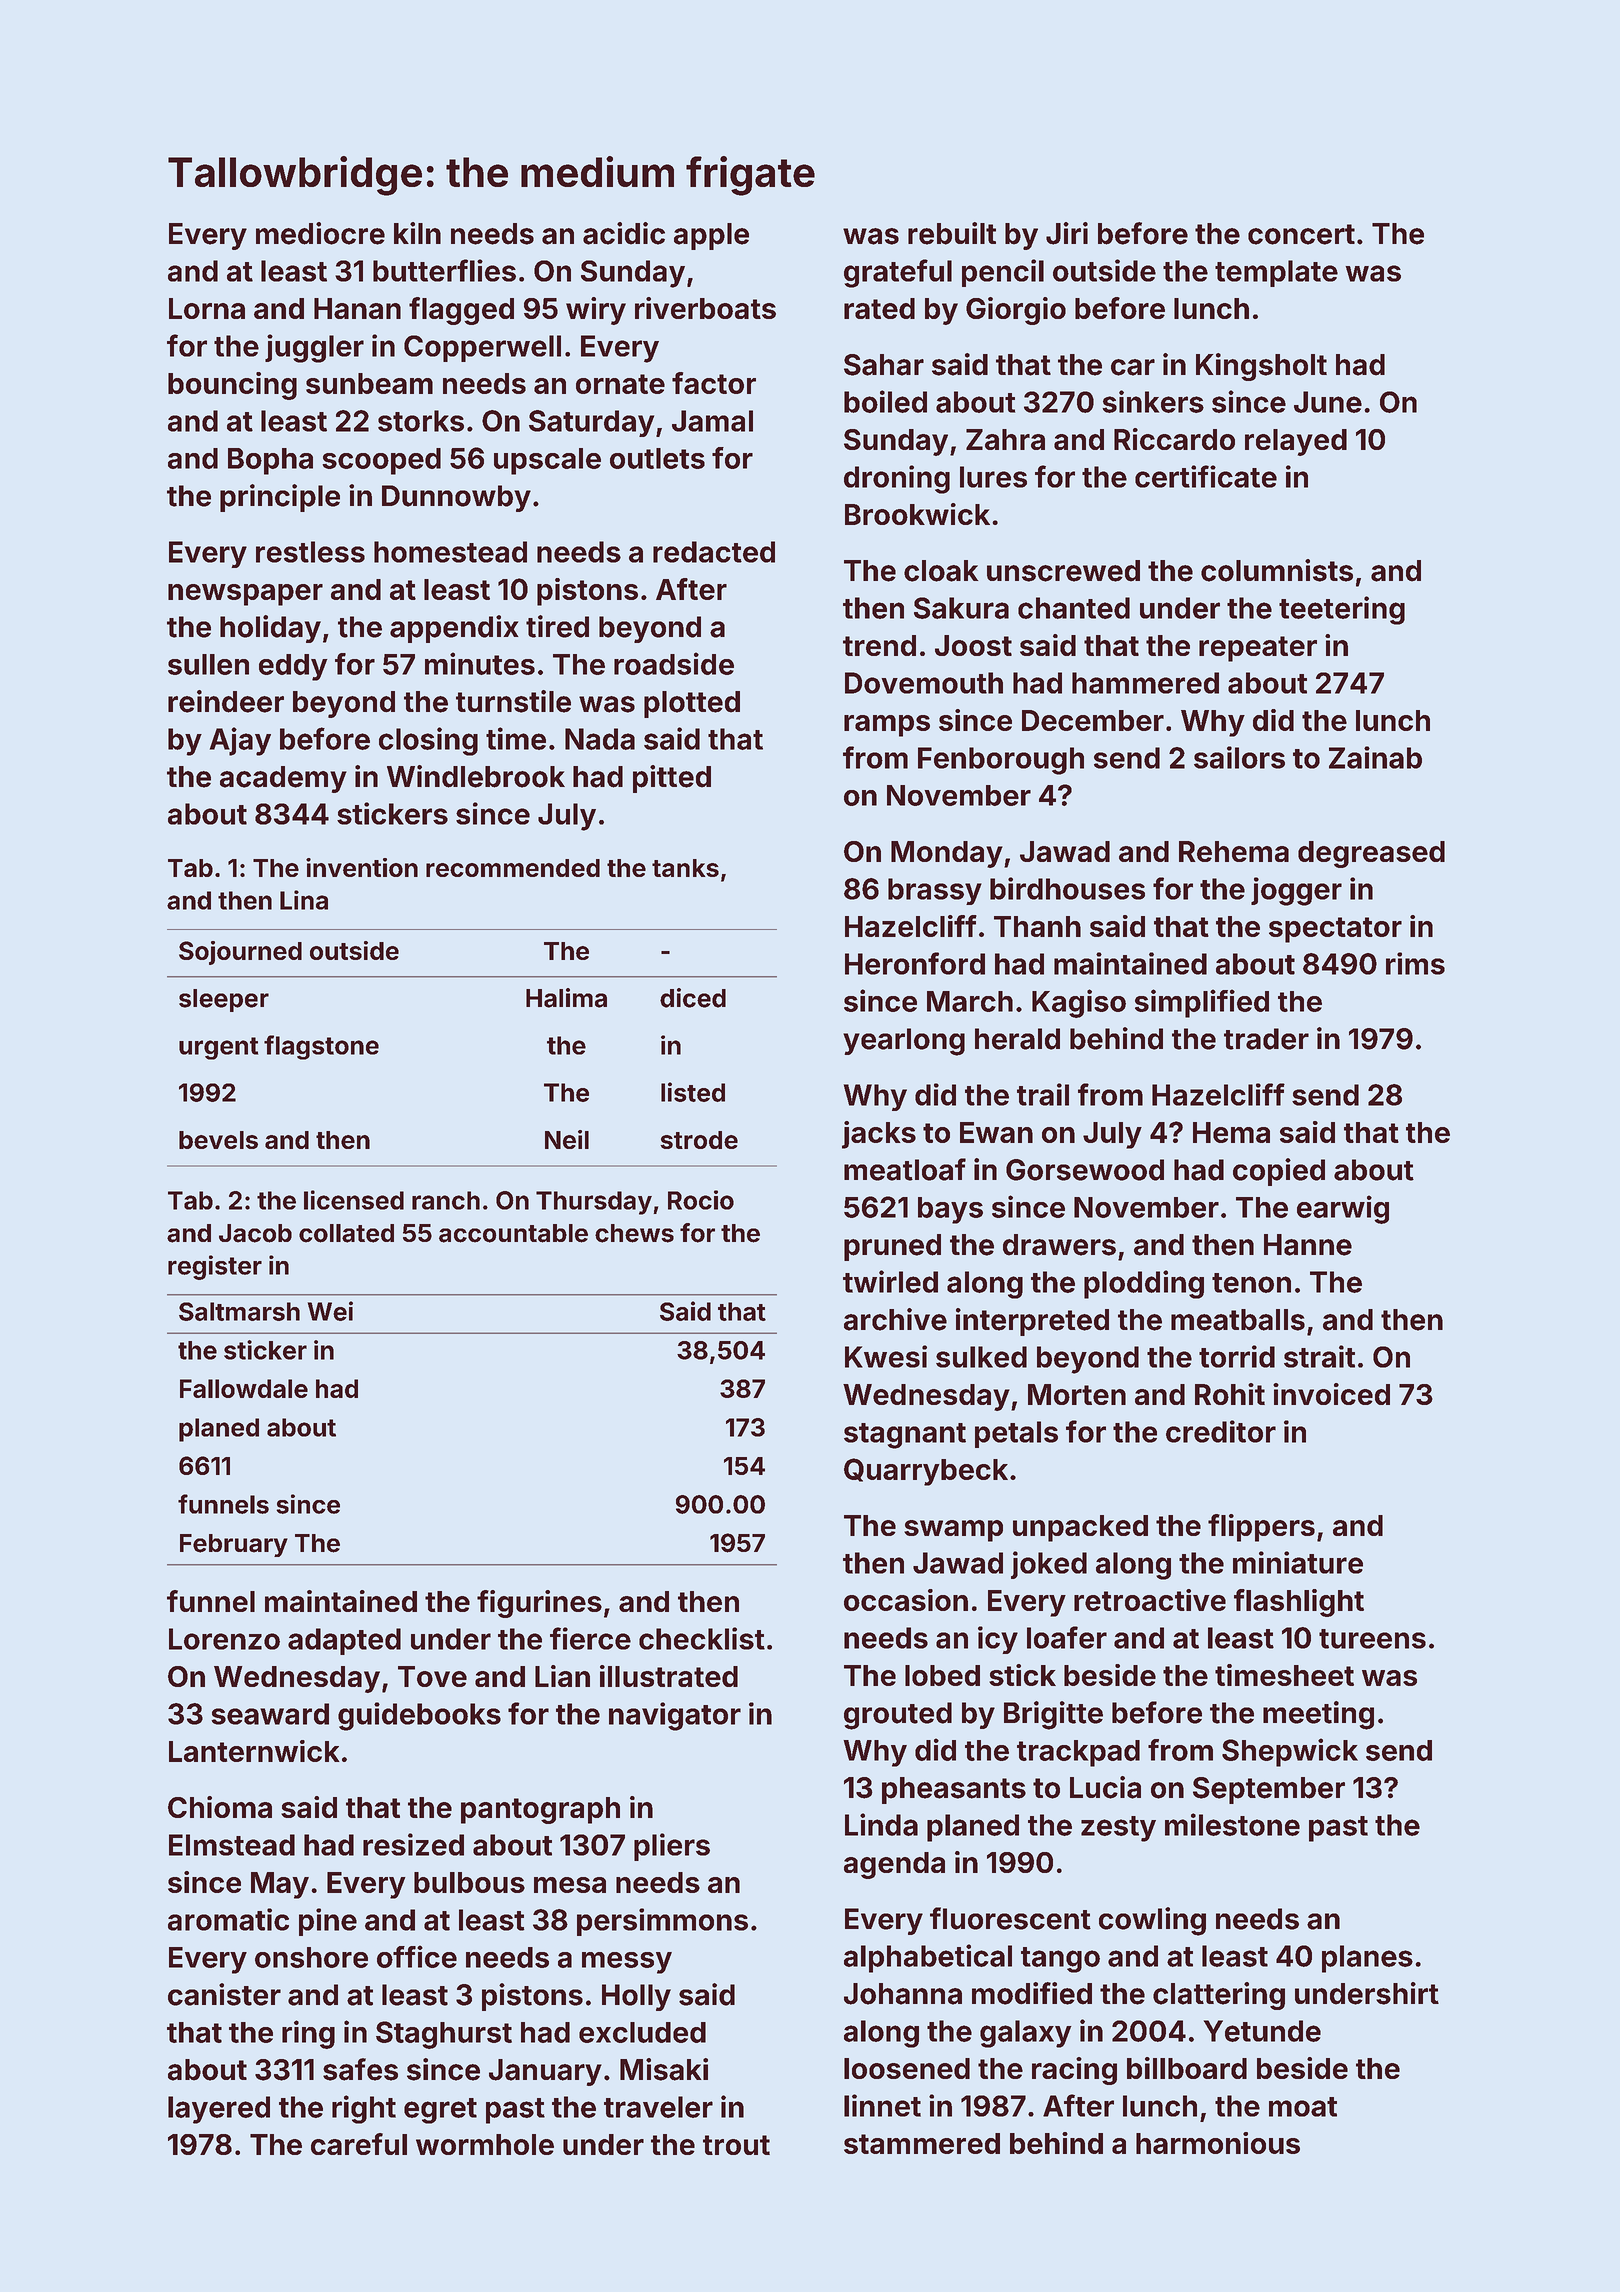 This screenshot has width=1620, height=2292. I want to click on galaxy, so click(1026, 2034).
